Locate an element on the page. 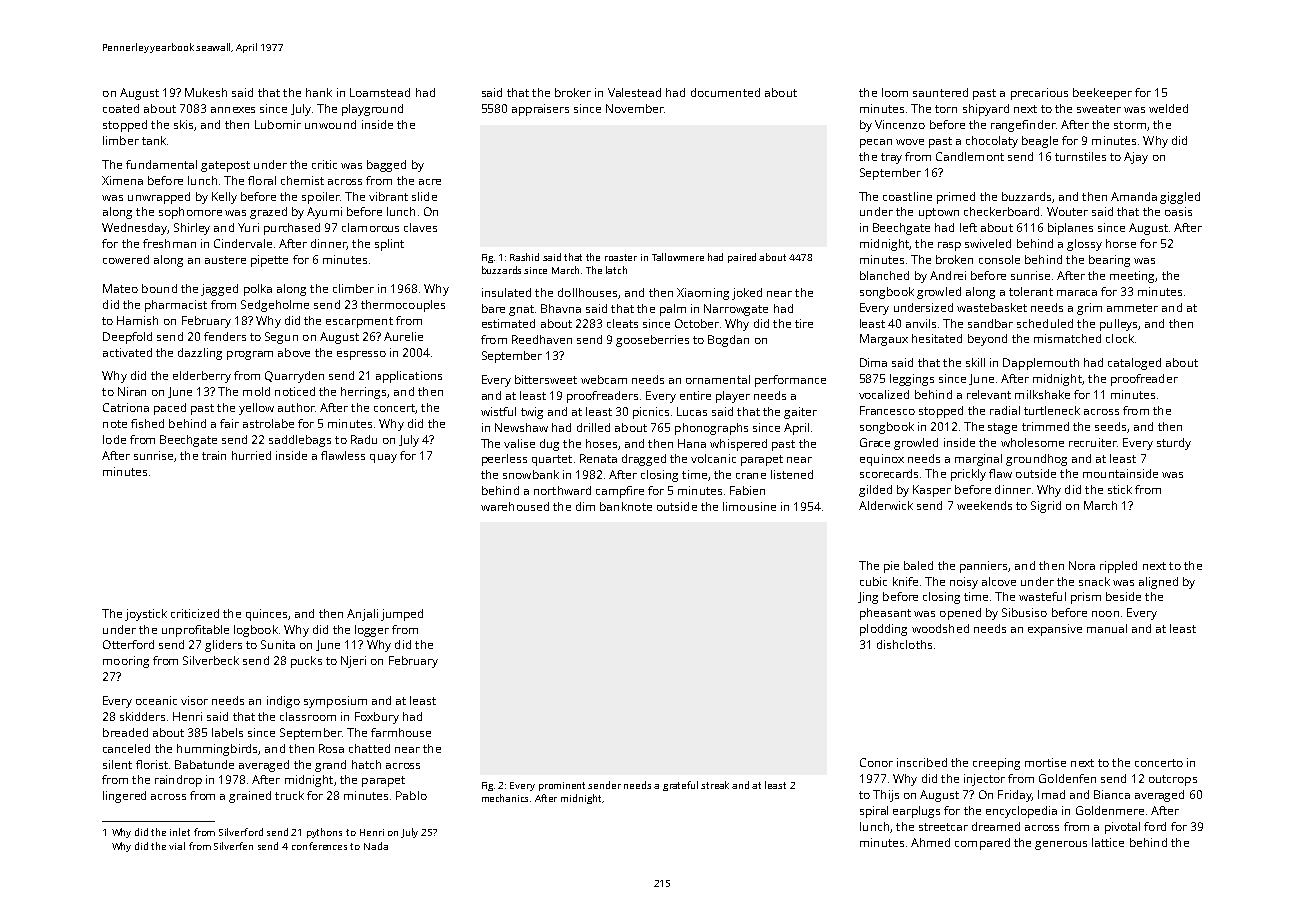 The width and height of the image is (1308, 924). meeting is located at coordinates (1133, 277).
